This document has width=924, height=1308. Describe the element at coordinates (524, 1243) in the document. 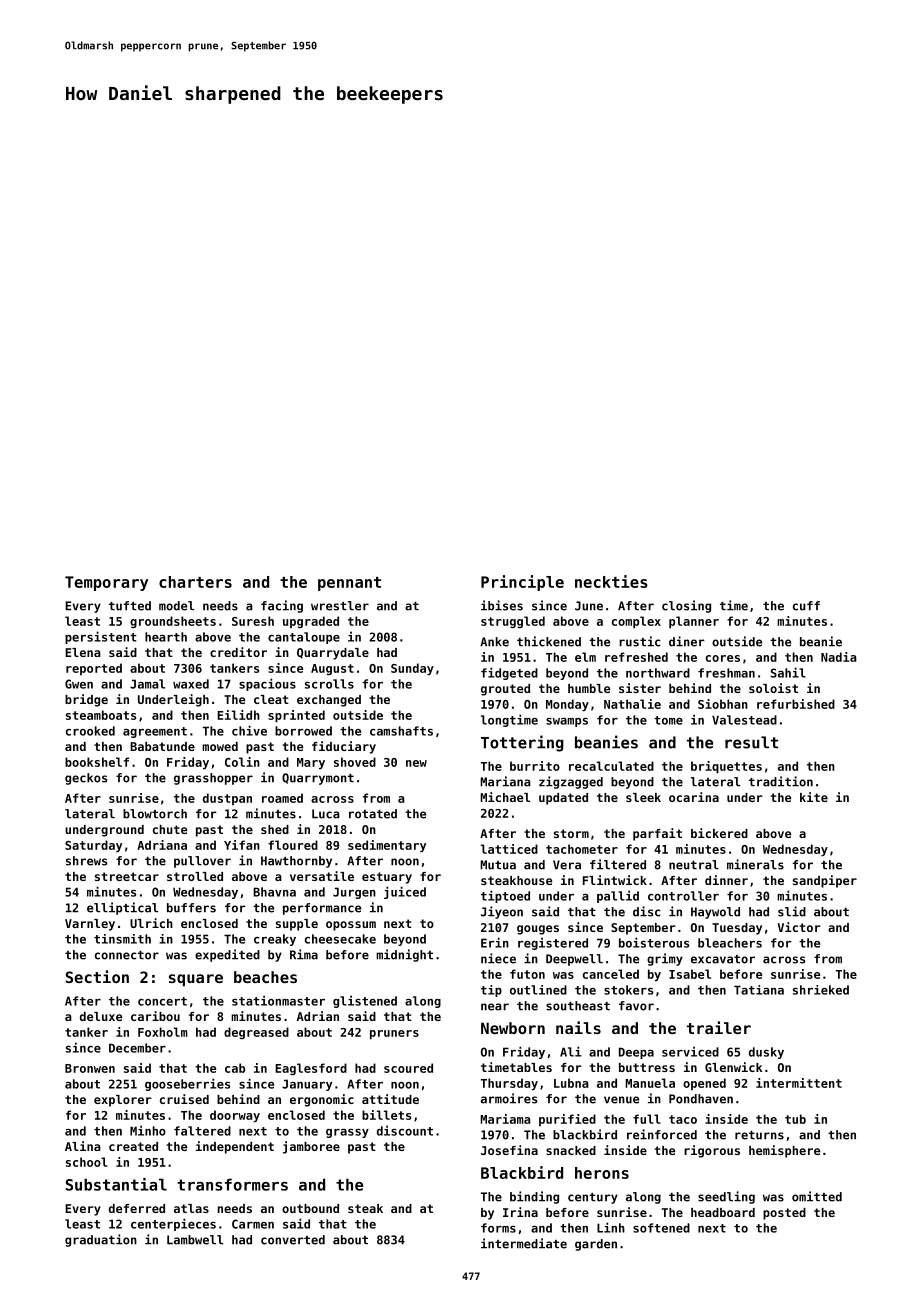

I see `intermediate` at that location.
